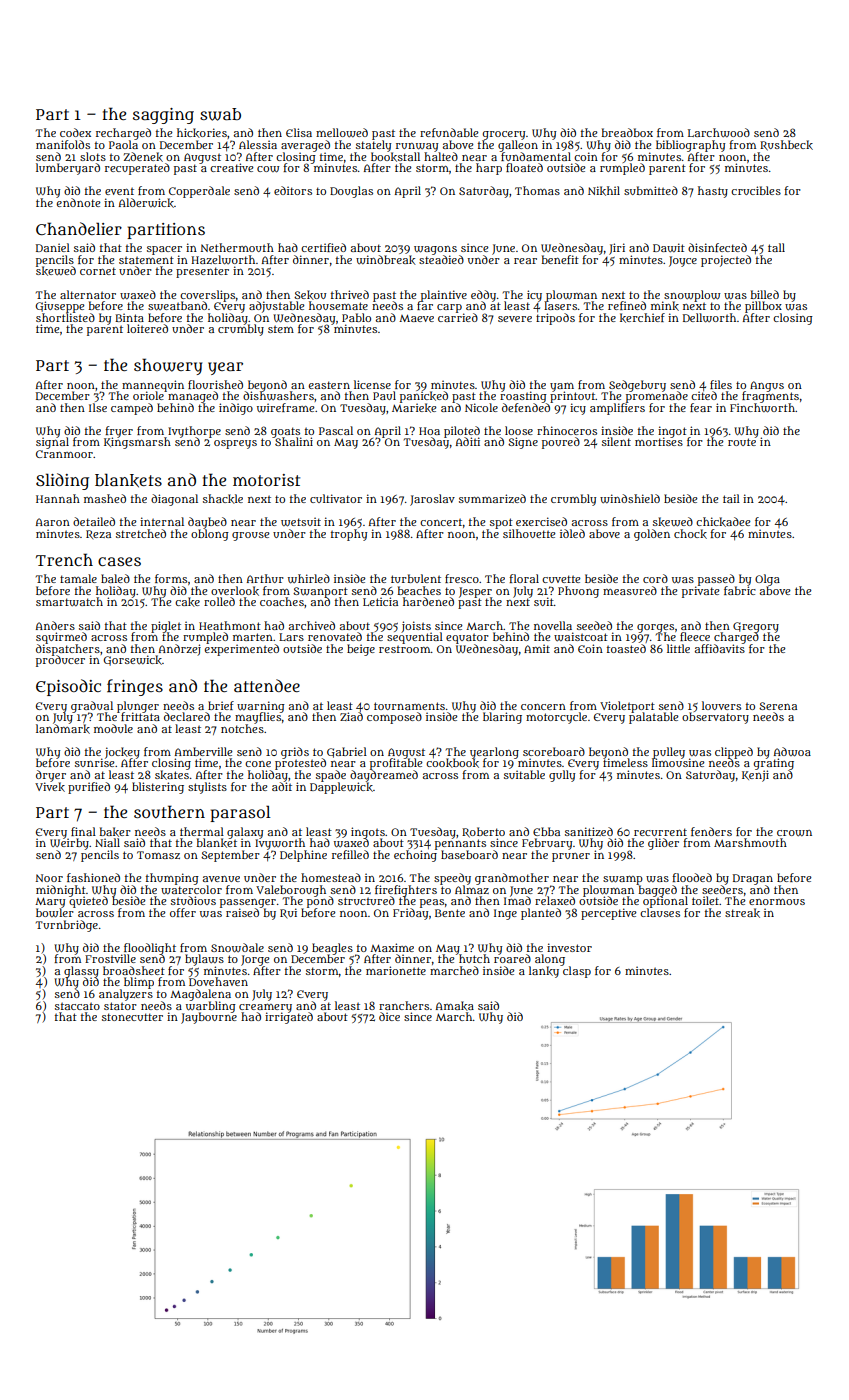  What do you see at coordinates (577, 972) in the screenshot?
I see `clasp` at bounding box center [577, 972].
